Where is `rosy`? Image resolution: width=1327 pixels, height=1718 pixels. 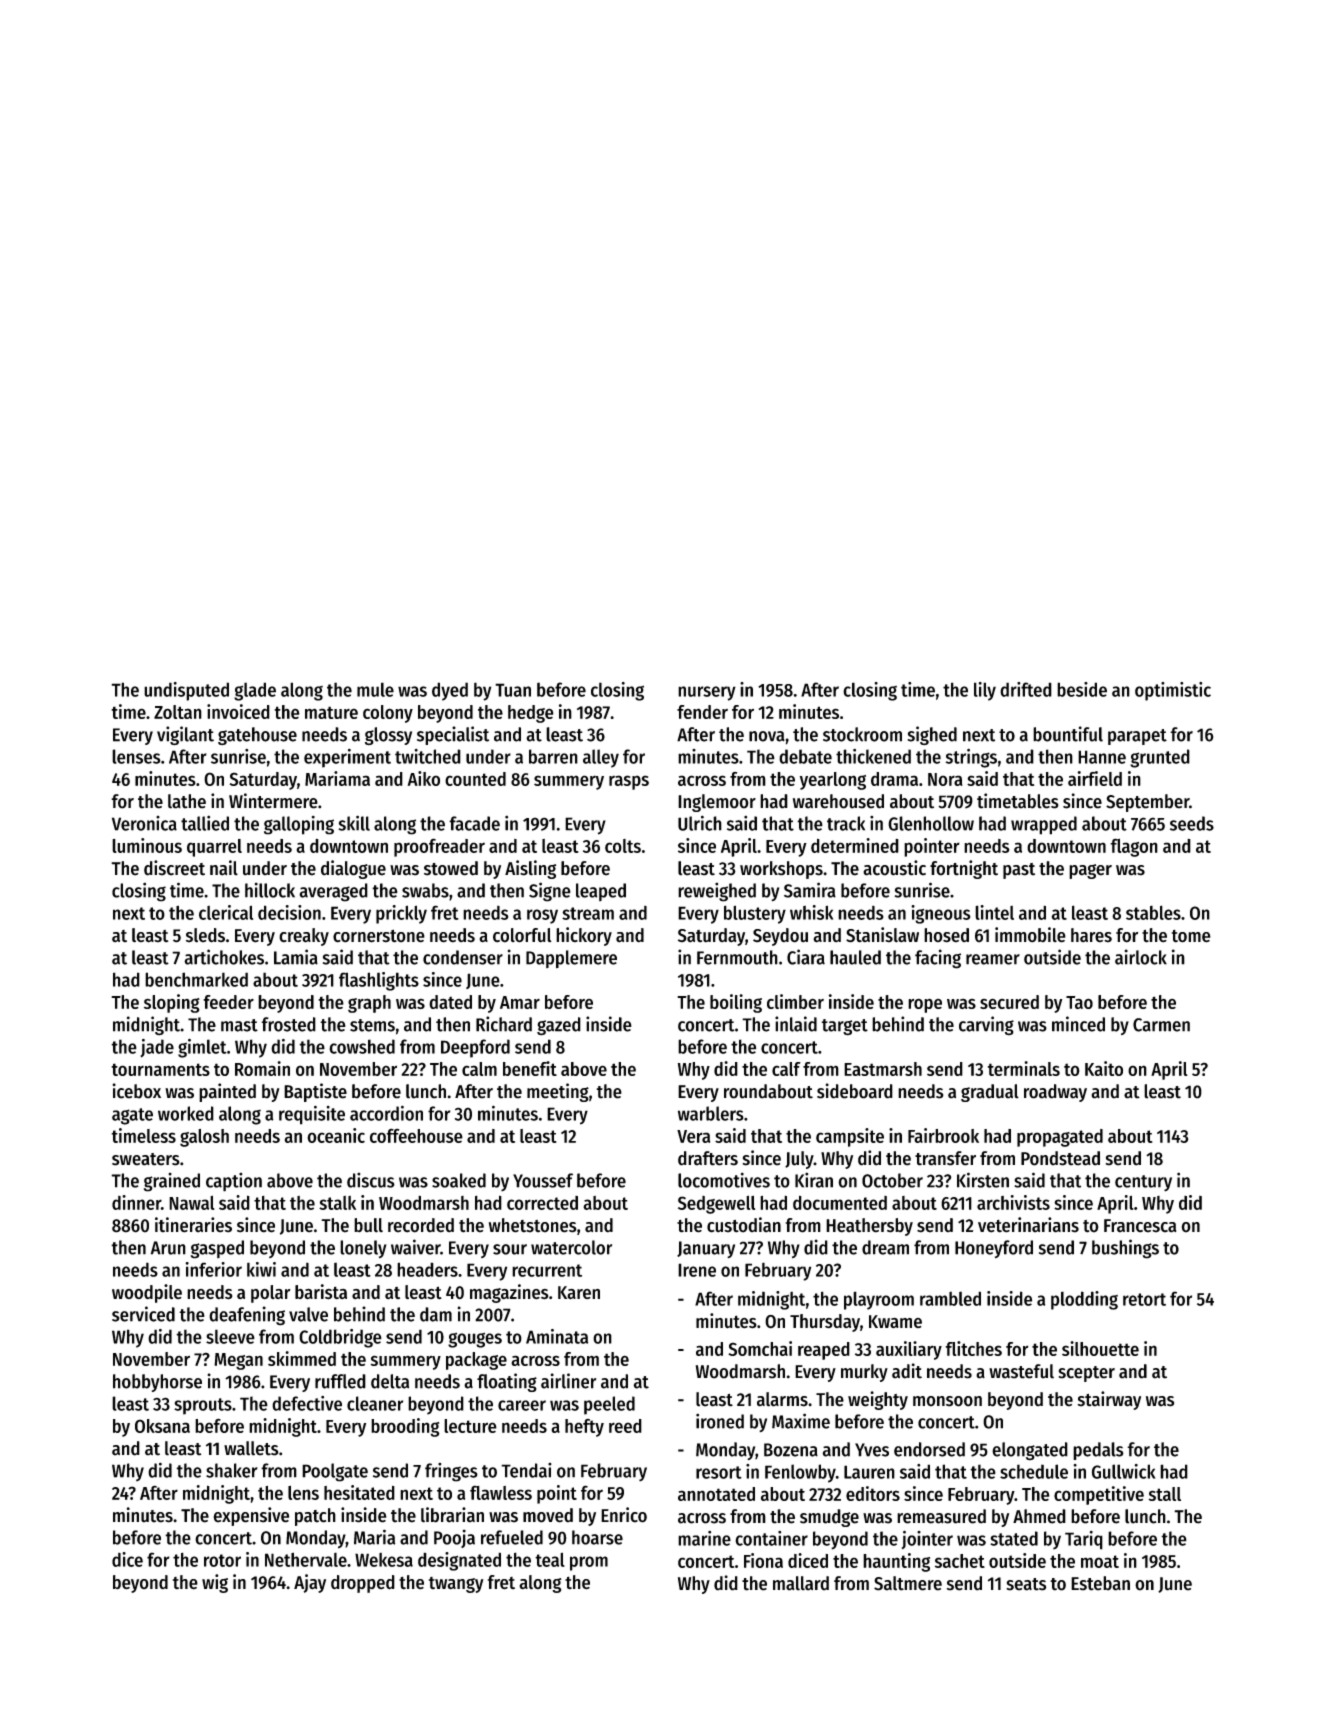 rosy is located at coordinates (542, 916).
